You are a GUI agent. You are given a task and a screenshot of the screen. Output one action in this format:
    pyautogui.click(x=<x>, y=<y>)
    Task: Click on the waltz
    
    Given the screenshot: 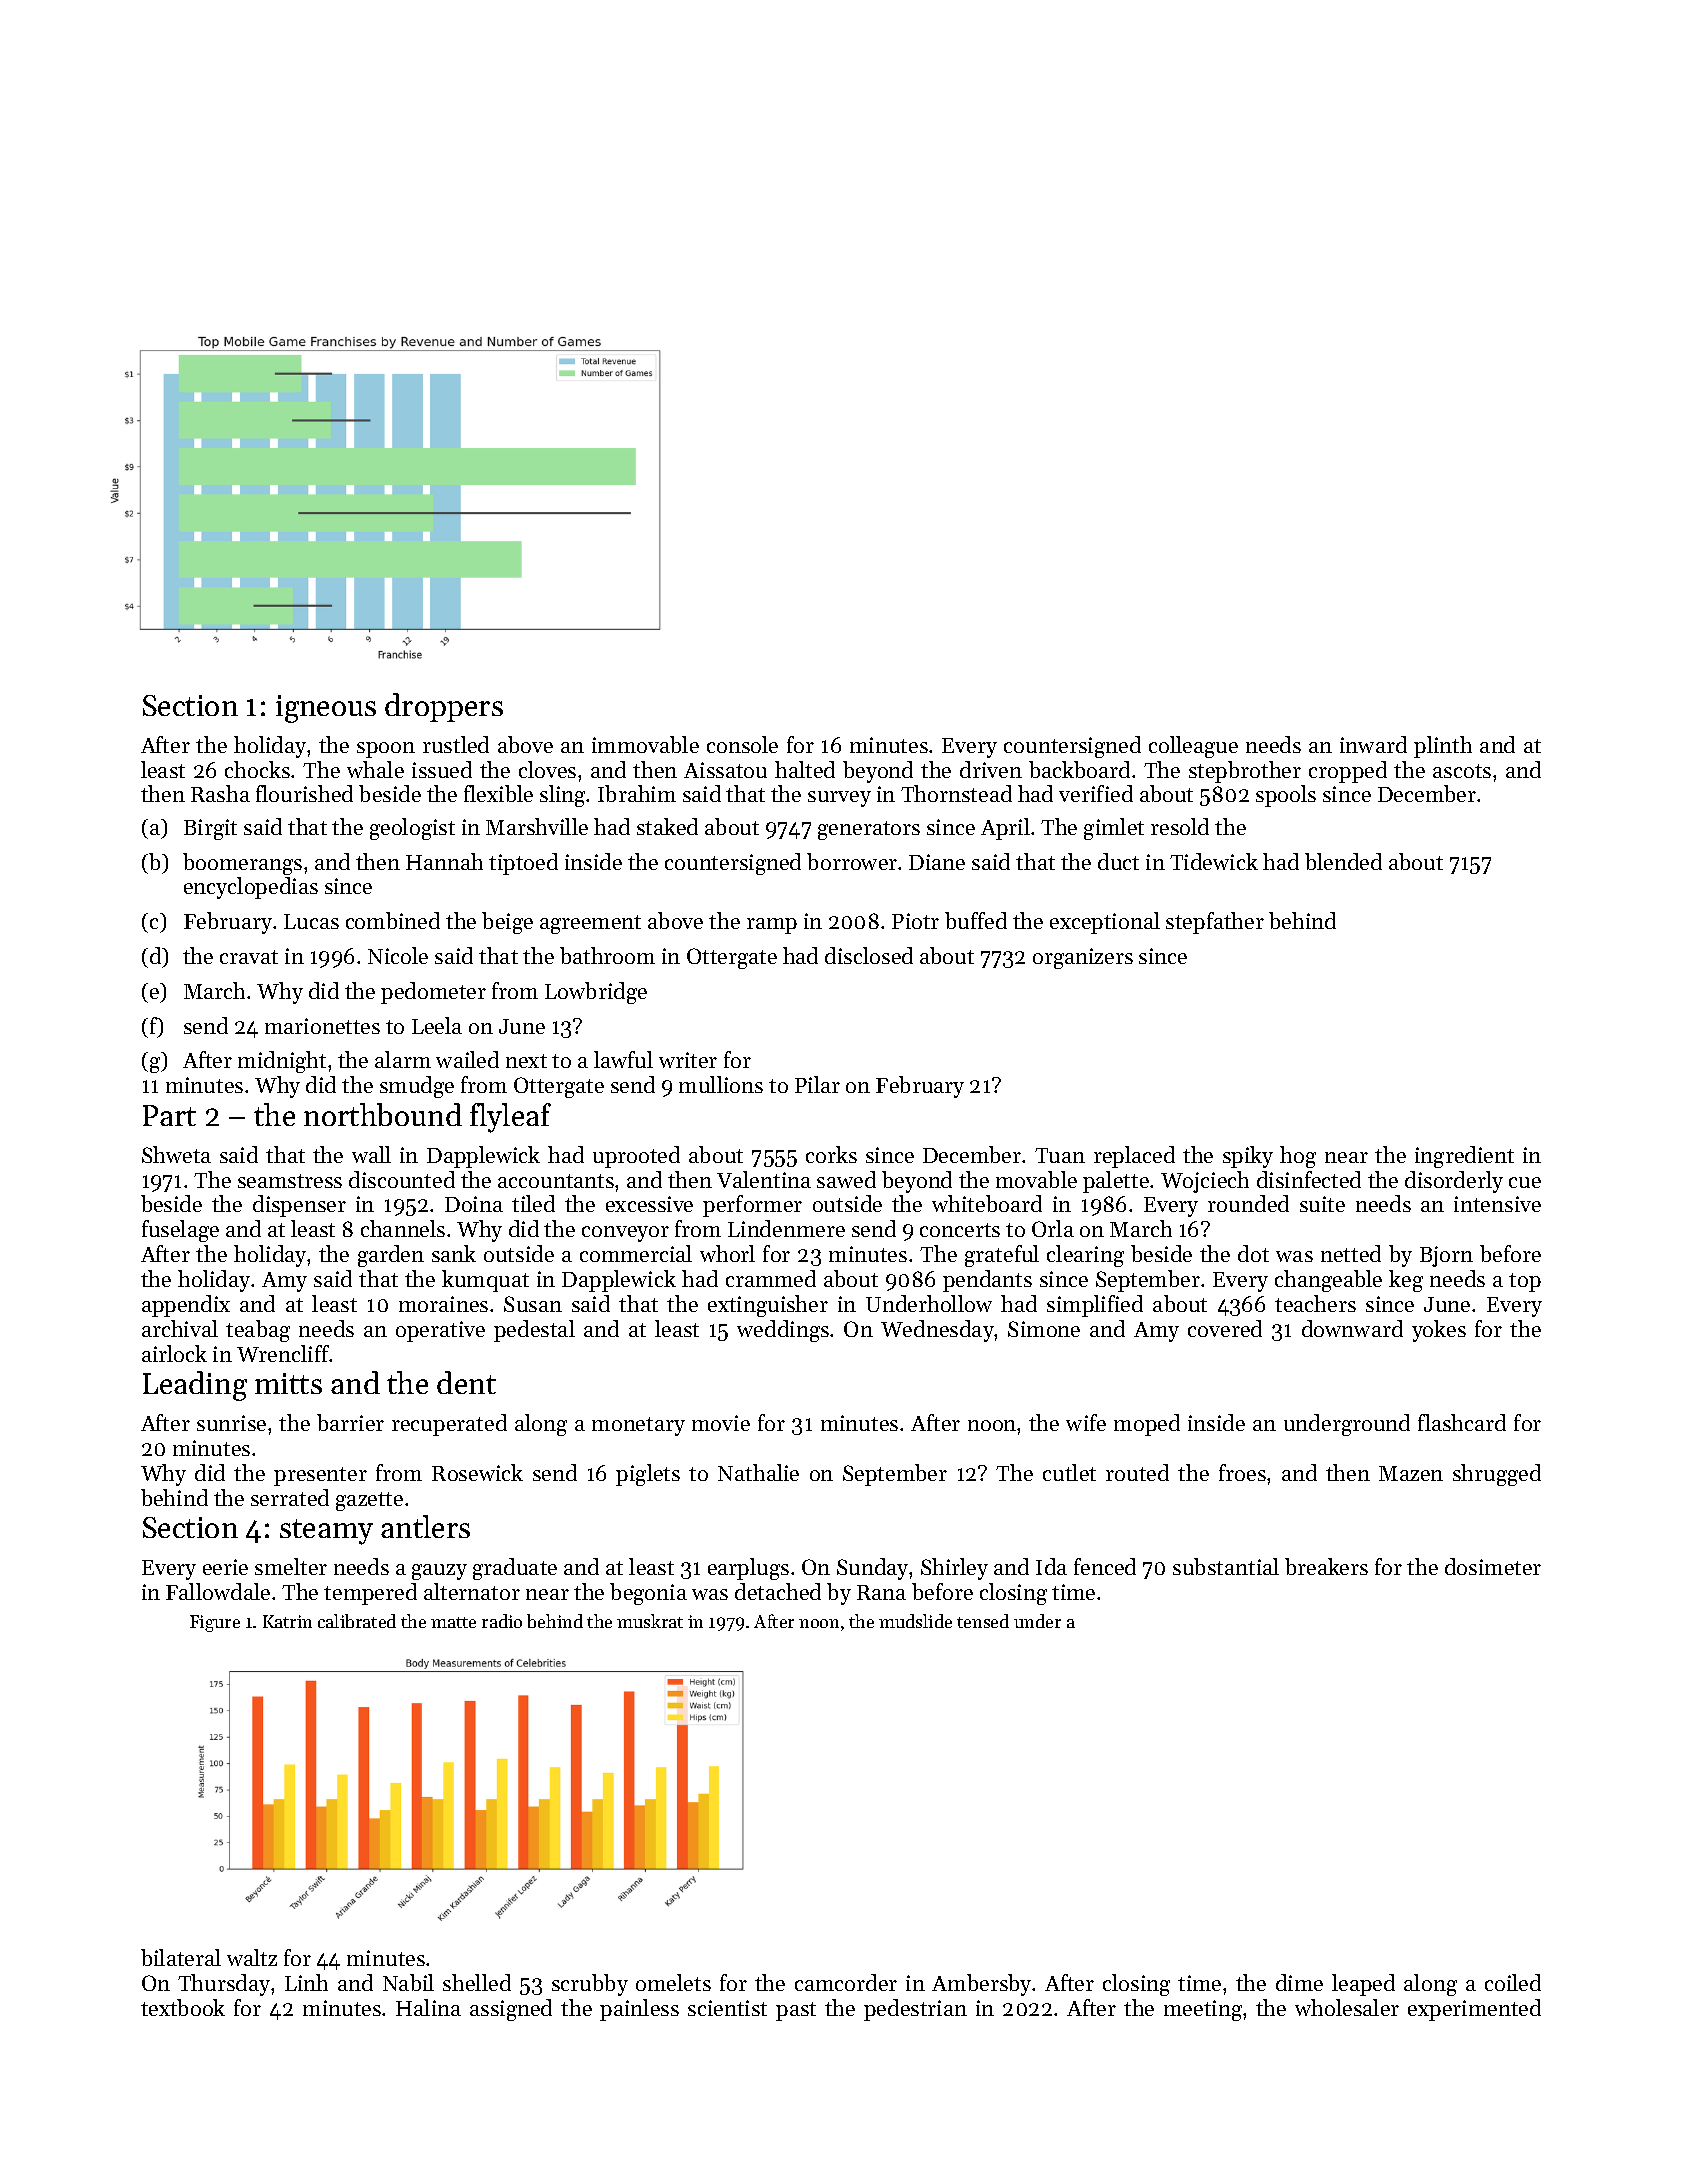 What is the action you would take?
    pyautogui.click(x=252, y=1957)
